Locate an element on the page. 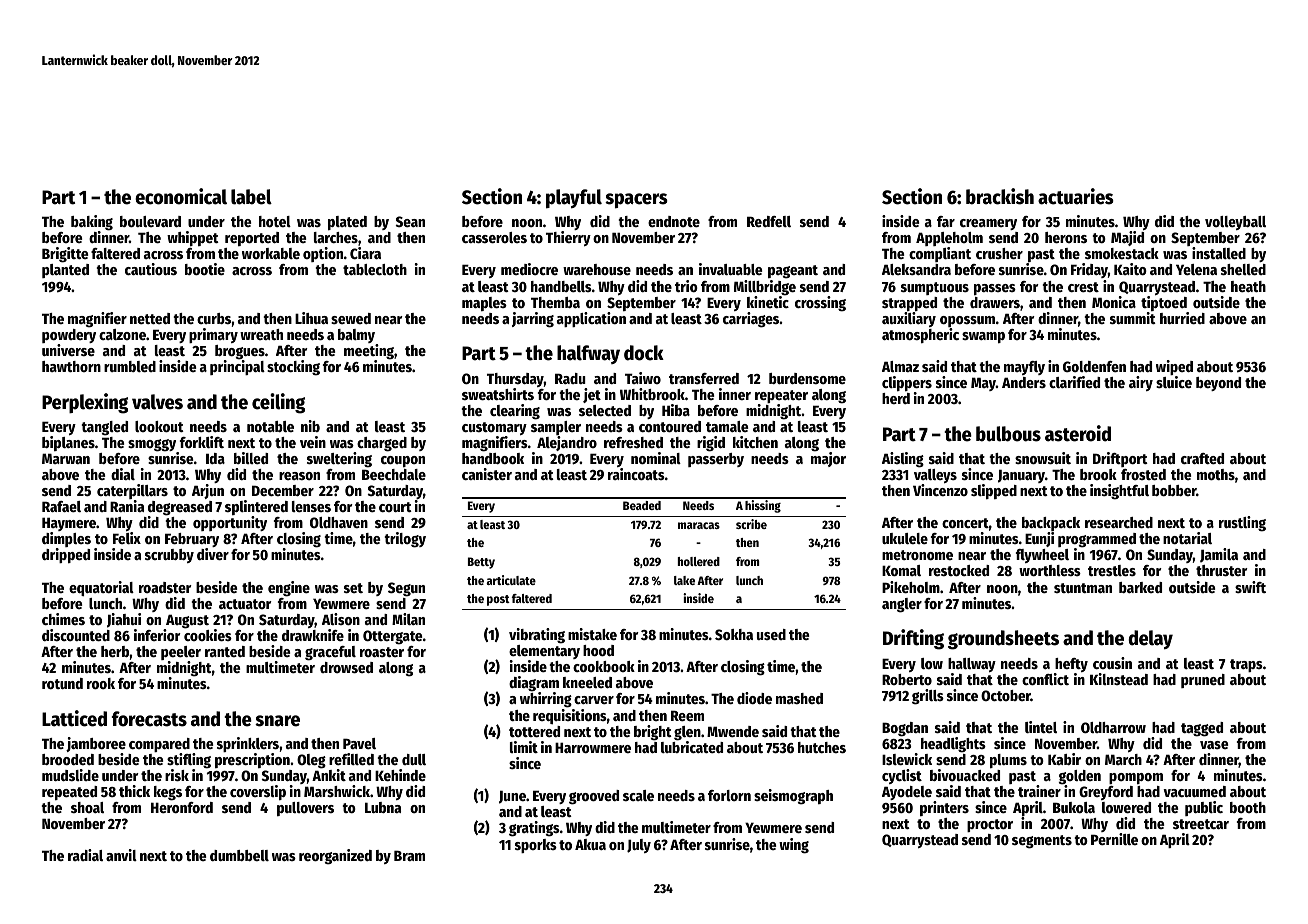 This document has height=924, width=1308. Marwan is located at coordinates (66, 458).
